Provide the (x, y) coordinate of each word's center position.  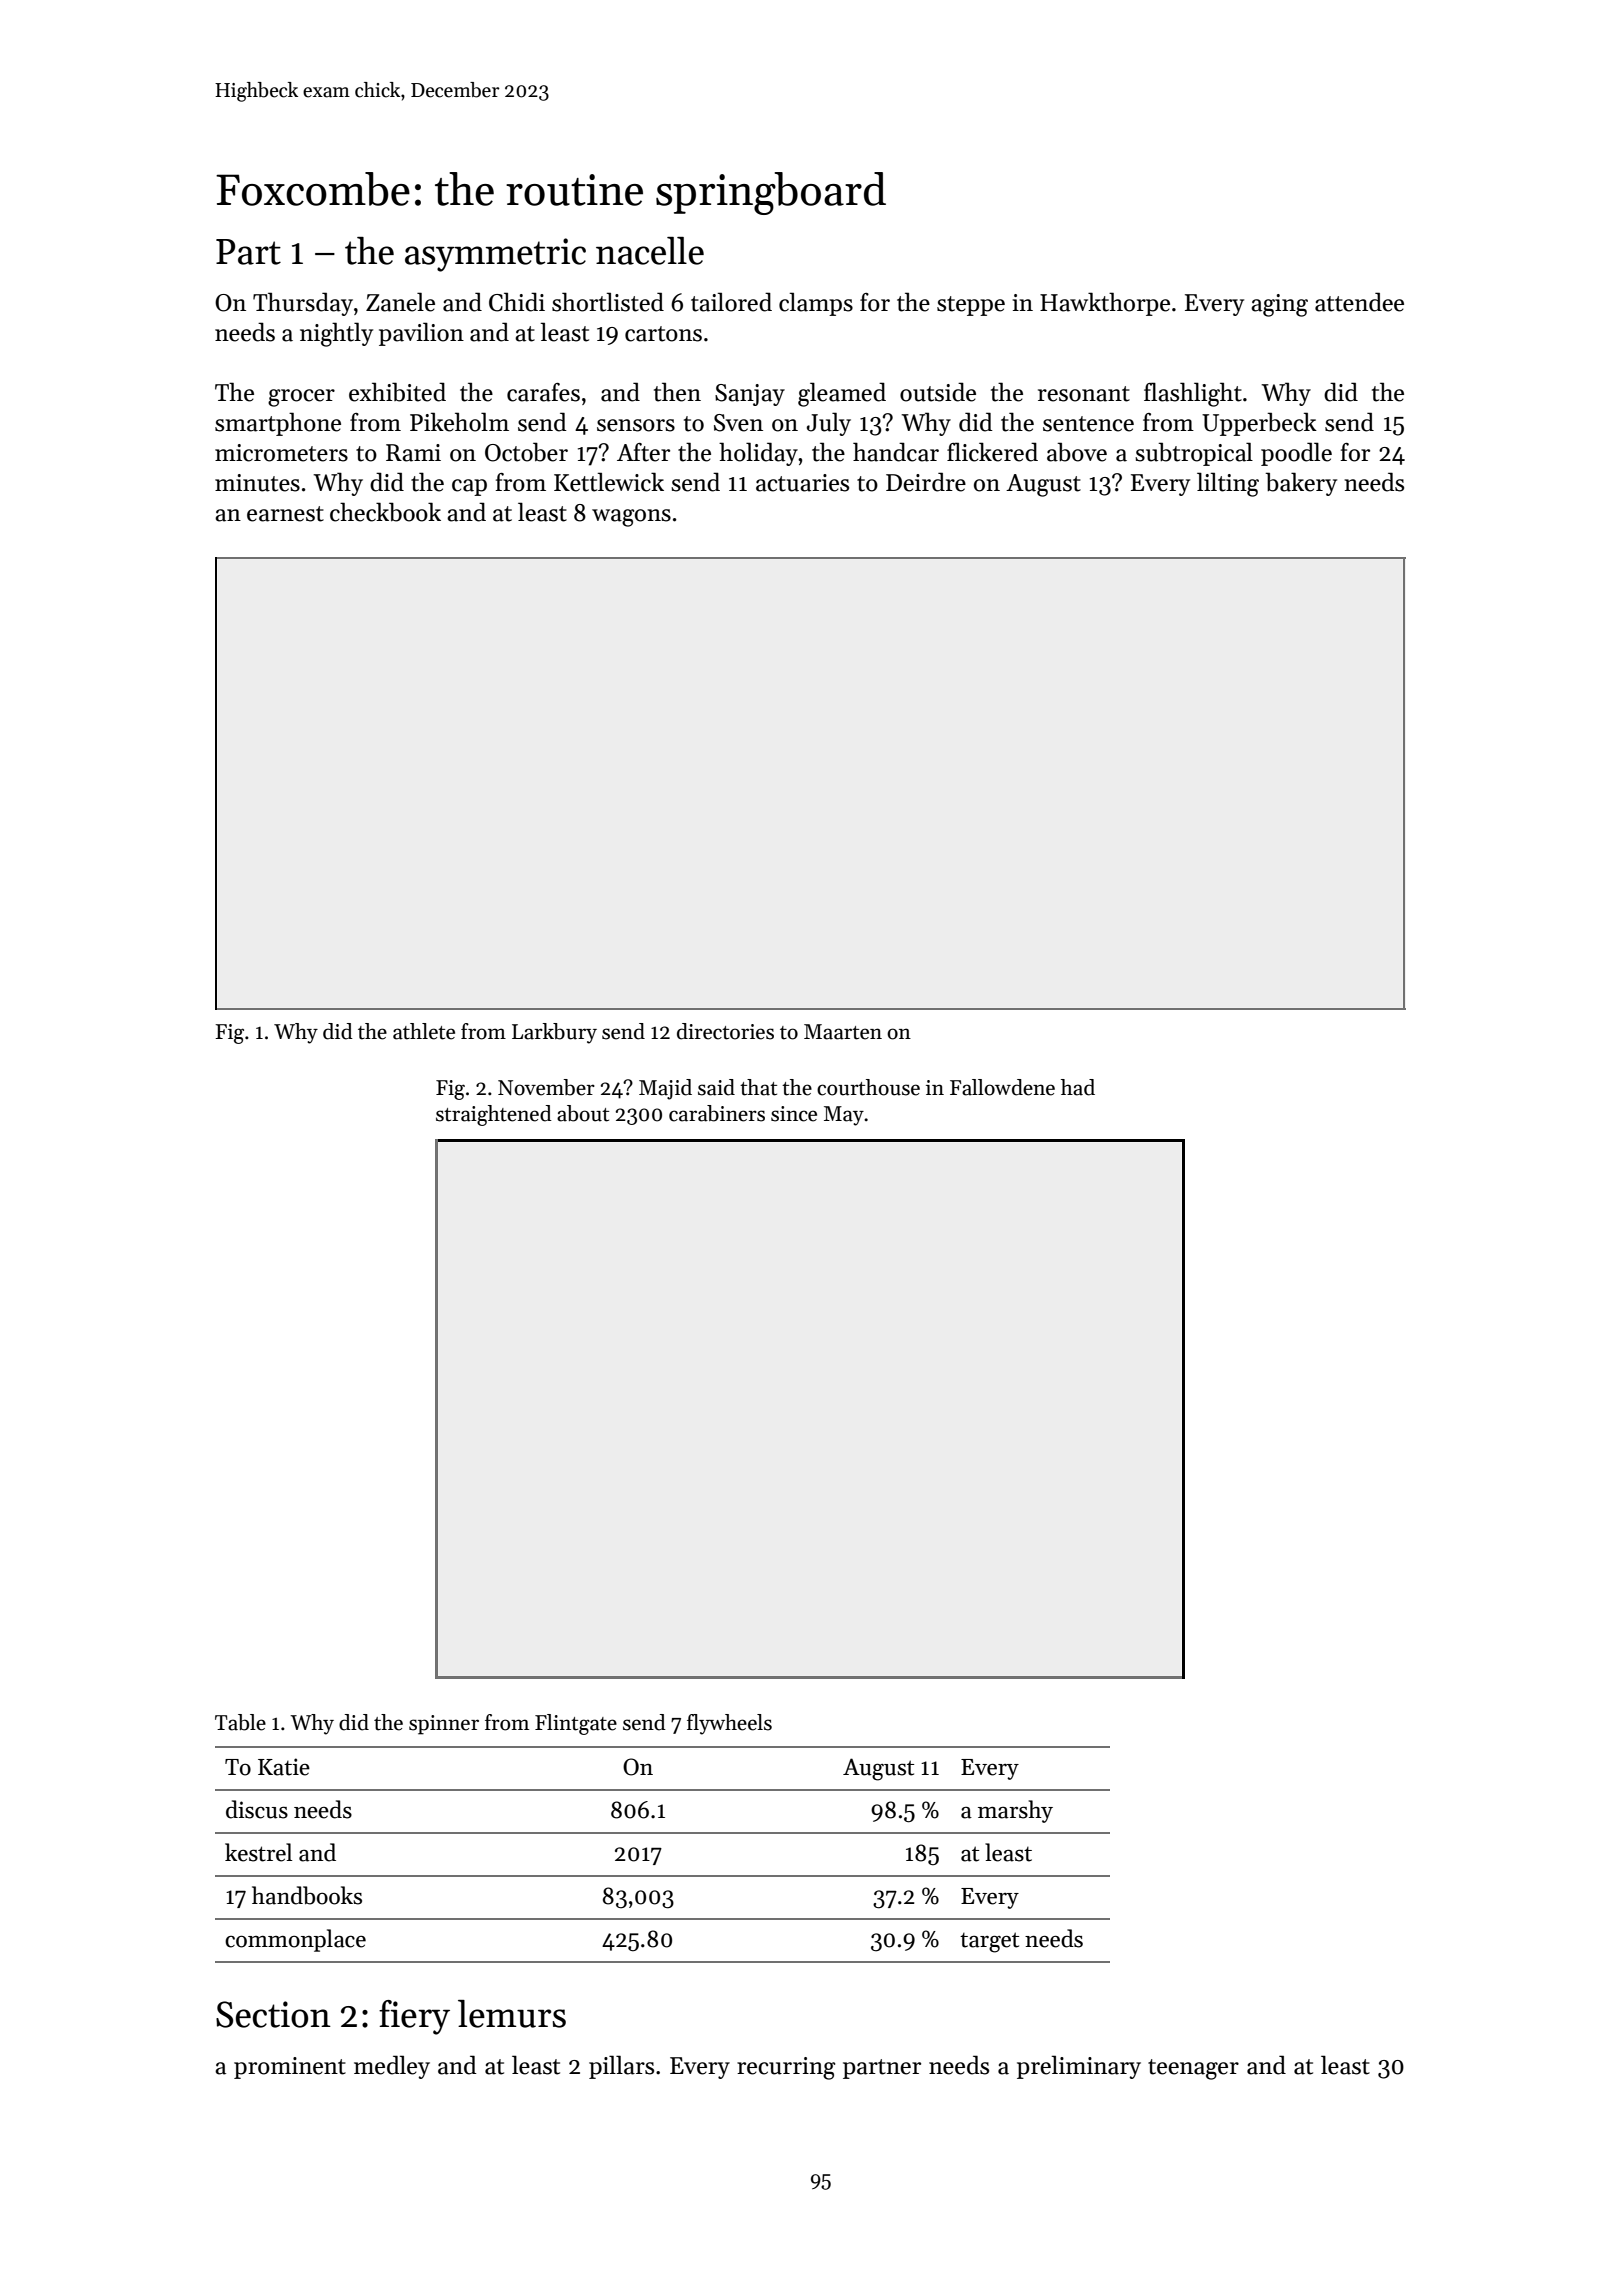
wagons (631, 518)
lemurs (512, 2014)
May (844, 1116)
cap (469, 487)
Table (240, 1722)
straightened (494, 1115)
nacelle (650, 251)
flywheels (729, 1724)
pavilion (421, 334)
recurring (786, 2068)
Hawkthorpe (1105, 304)
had (1078, 1087)
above (1077, 452)
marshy (1015, 1811)
